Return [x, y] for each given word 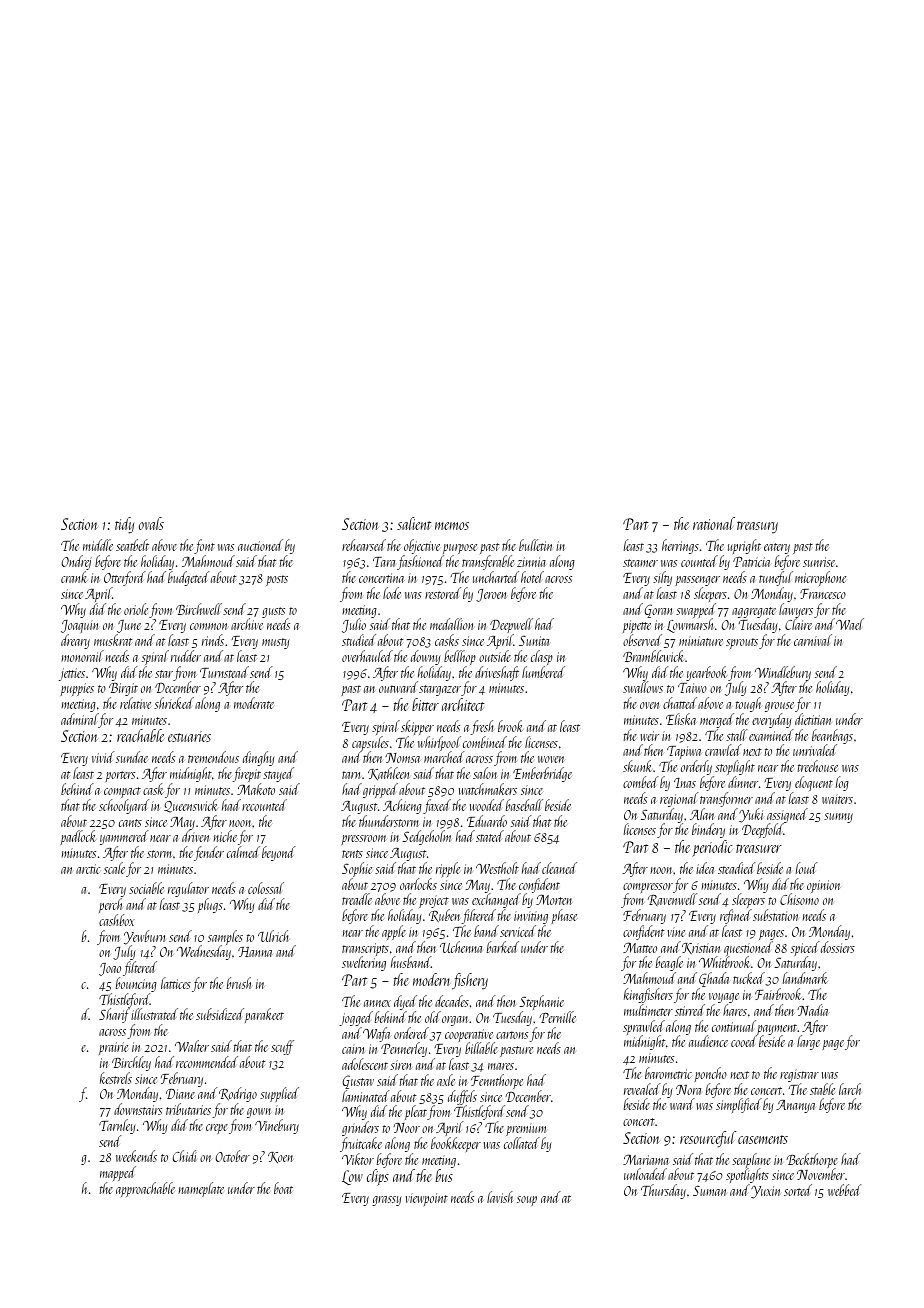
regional [679, 799]
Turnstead [224, 672]
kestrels [116, 1078]
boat [283, 1188]
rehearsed [364, 545]
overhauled [367, 656]
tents [352, 854]
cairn [353, 1049]
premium [526, 1129]
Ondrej [76, 562]
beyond [279, 853]
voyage [724, 998]
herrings [680, 546]
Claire [798, 624]
